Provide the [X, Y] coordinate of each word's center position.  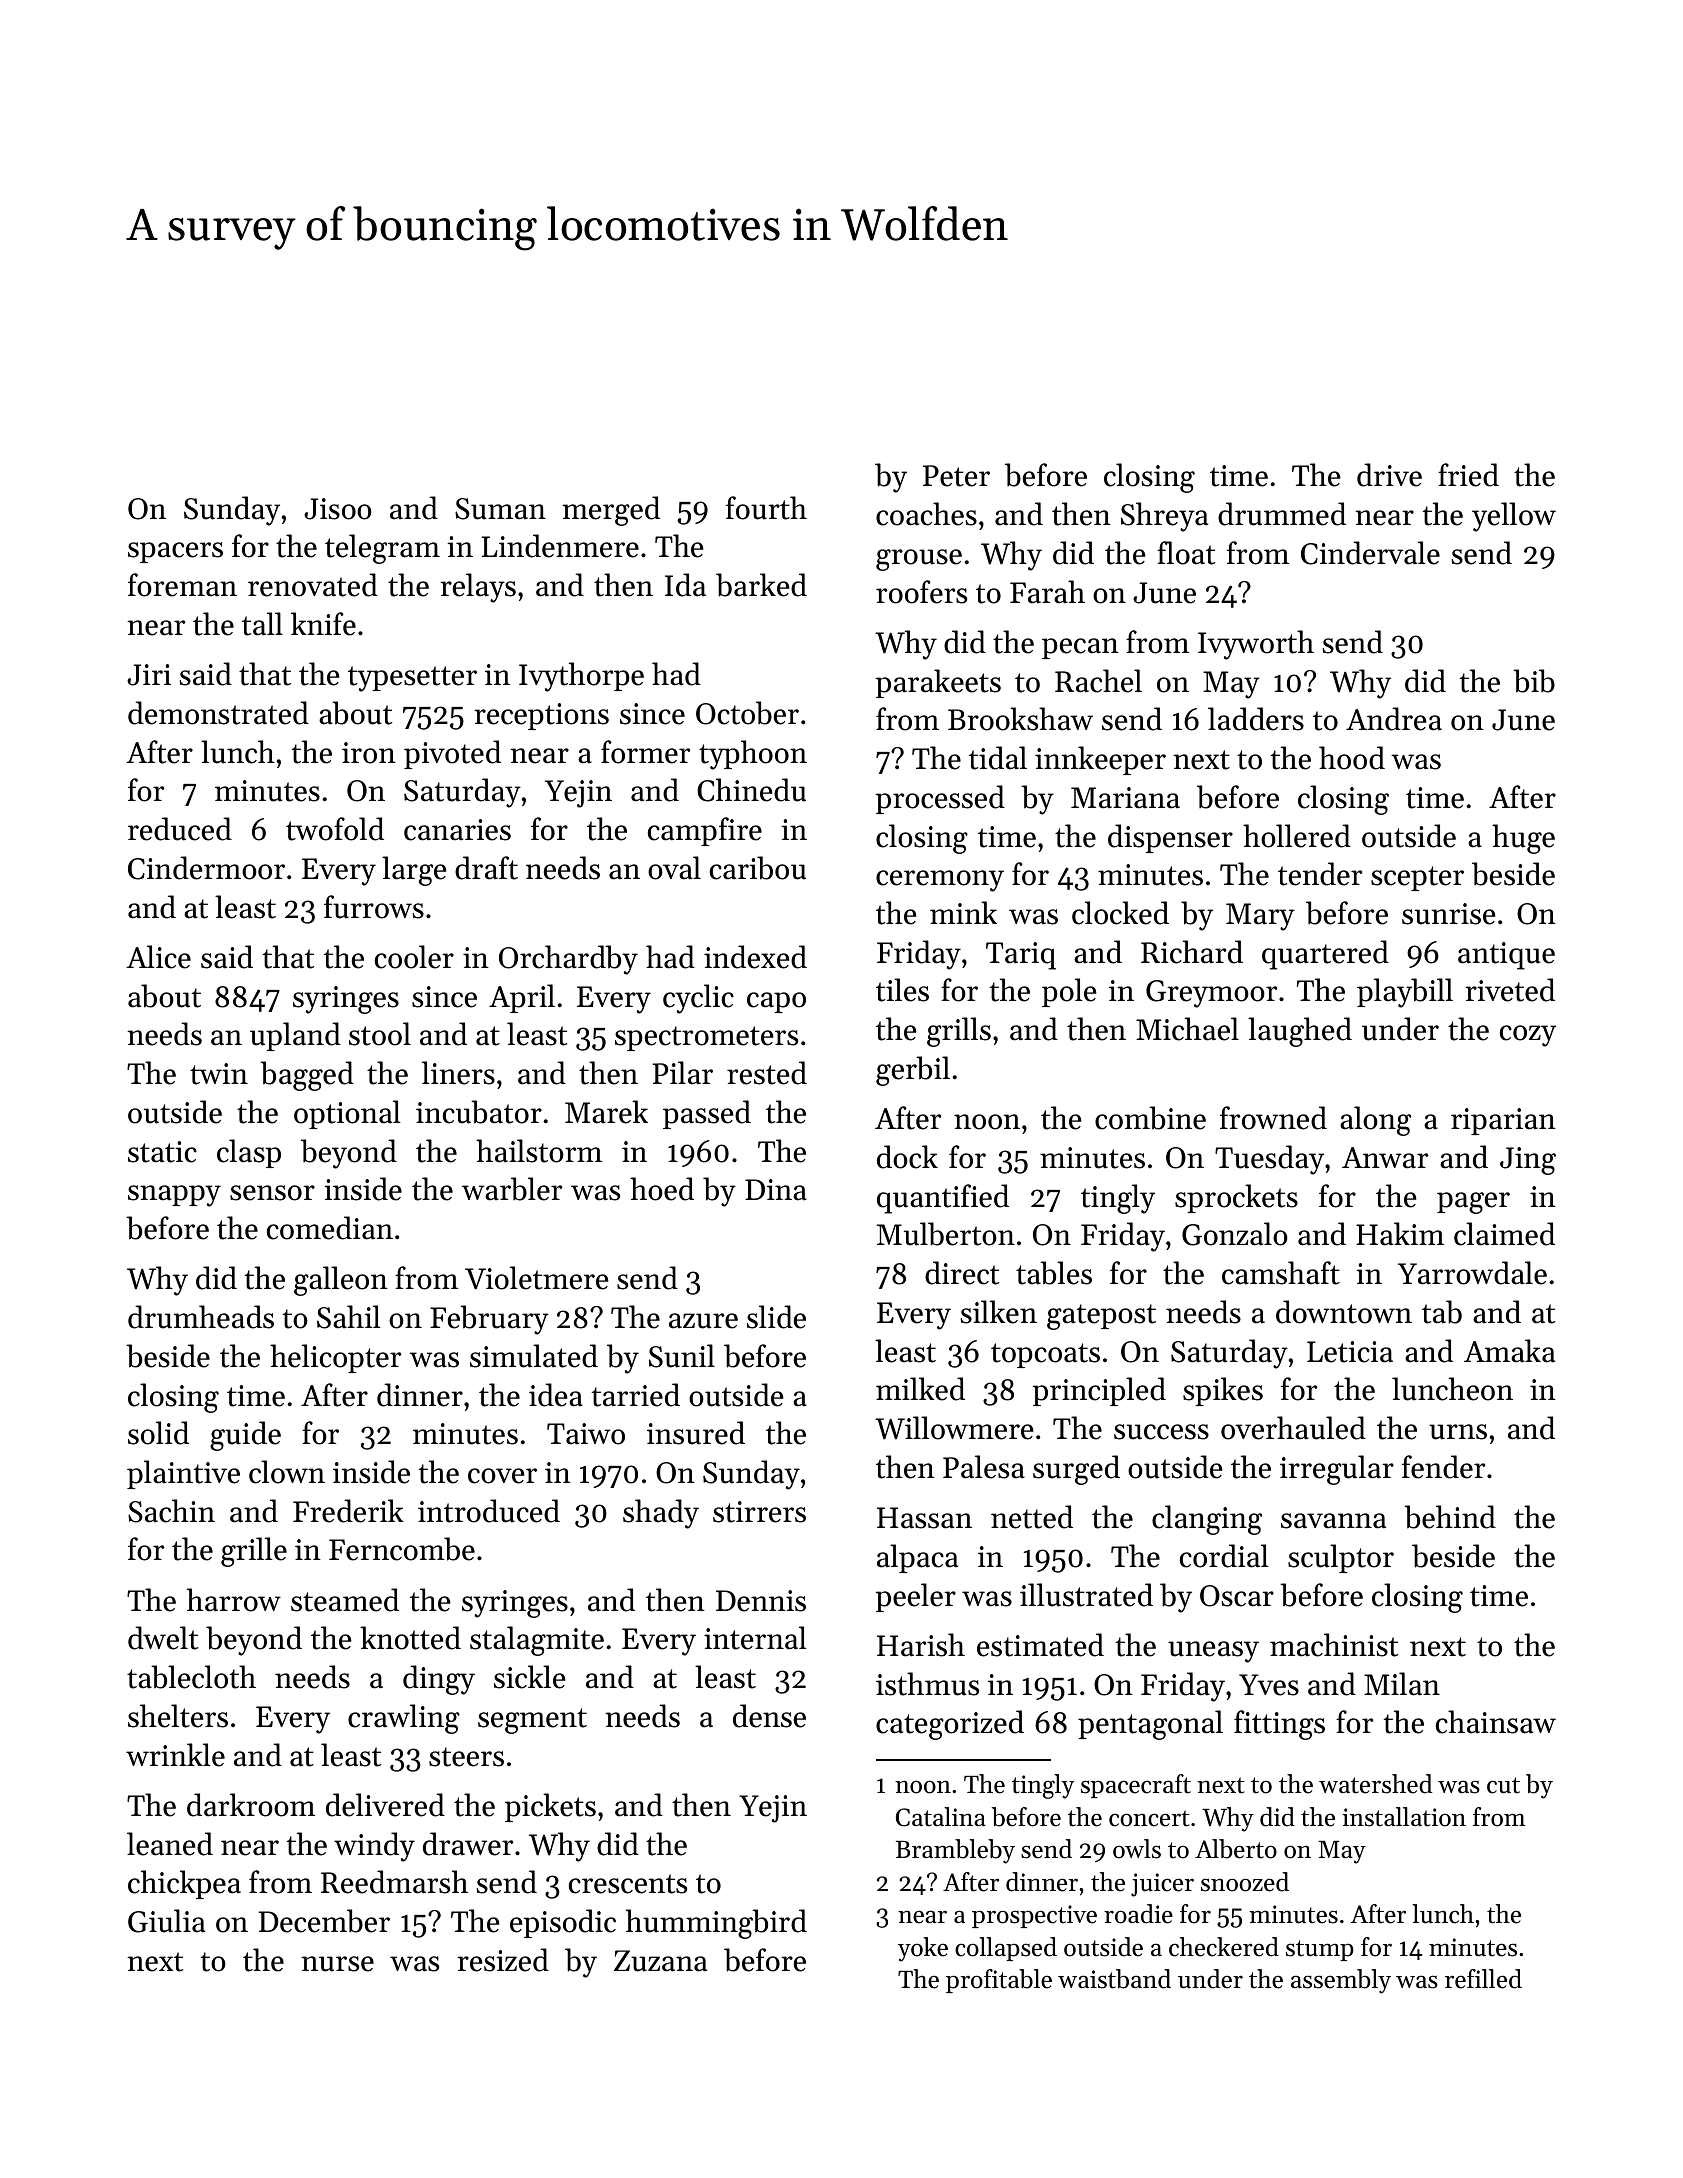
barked [761, 585]
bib [1534, 681]
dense [769, 1716]
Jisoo [338, 509]
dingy [439, 1680]
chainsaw [1496, 1722]
